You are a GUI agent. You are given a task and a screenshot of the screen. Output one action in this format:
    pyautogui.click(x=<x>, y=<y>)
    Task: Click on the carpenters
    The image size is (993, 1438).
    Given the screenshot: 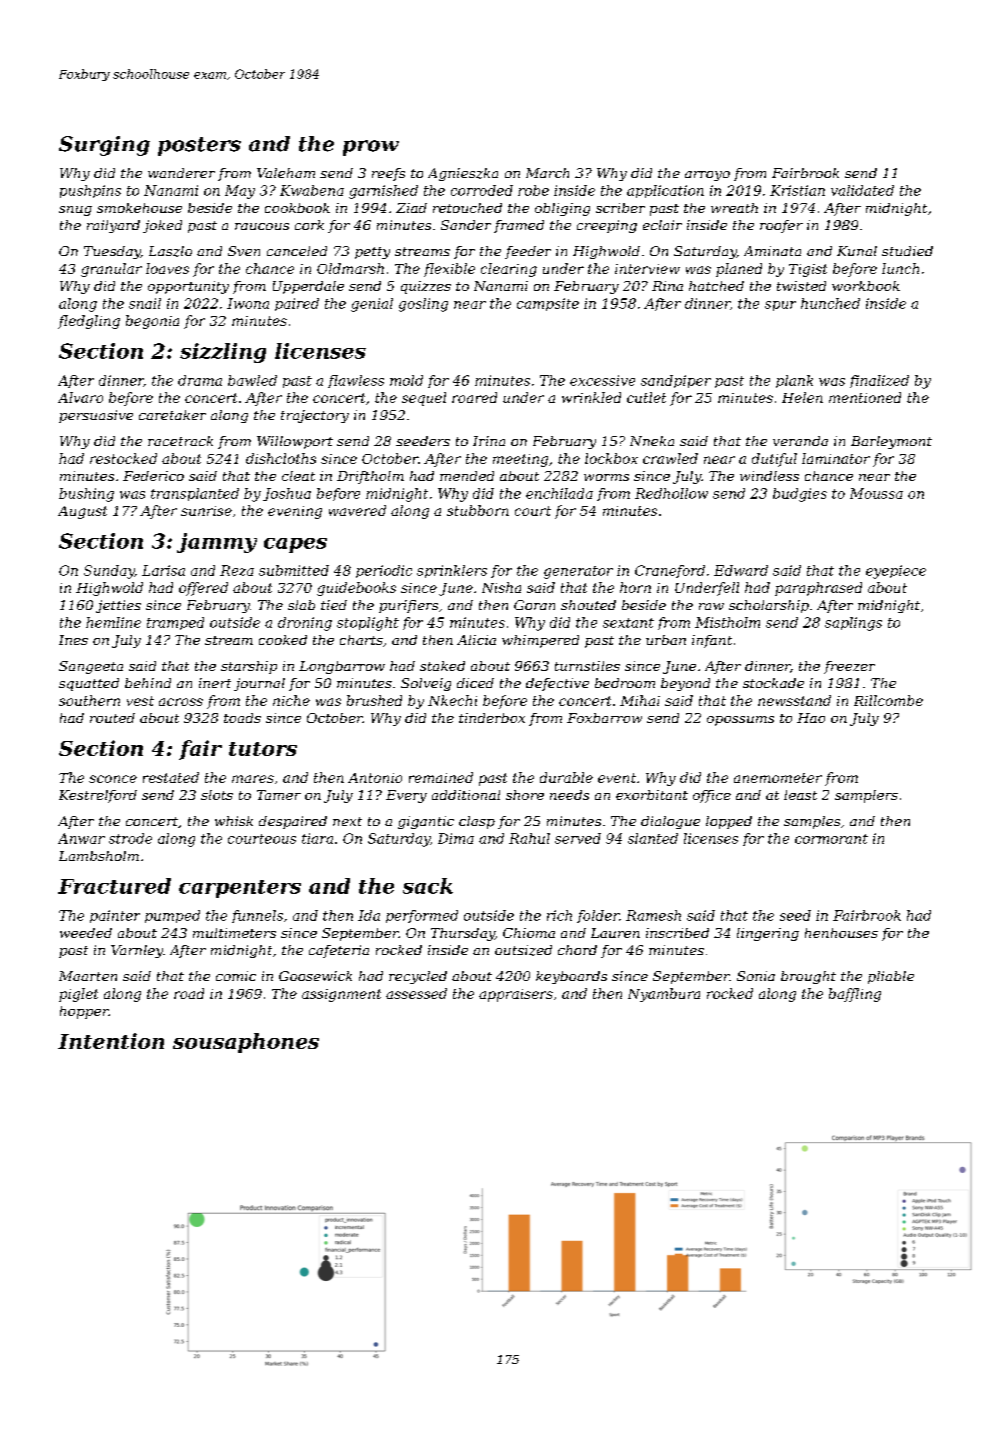 What is the action you would take?
    pyautogui.click(x=240, y=889)
